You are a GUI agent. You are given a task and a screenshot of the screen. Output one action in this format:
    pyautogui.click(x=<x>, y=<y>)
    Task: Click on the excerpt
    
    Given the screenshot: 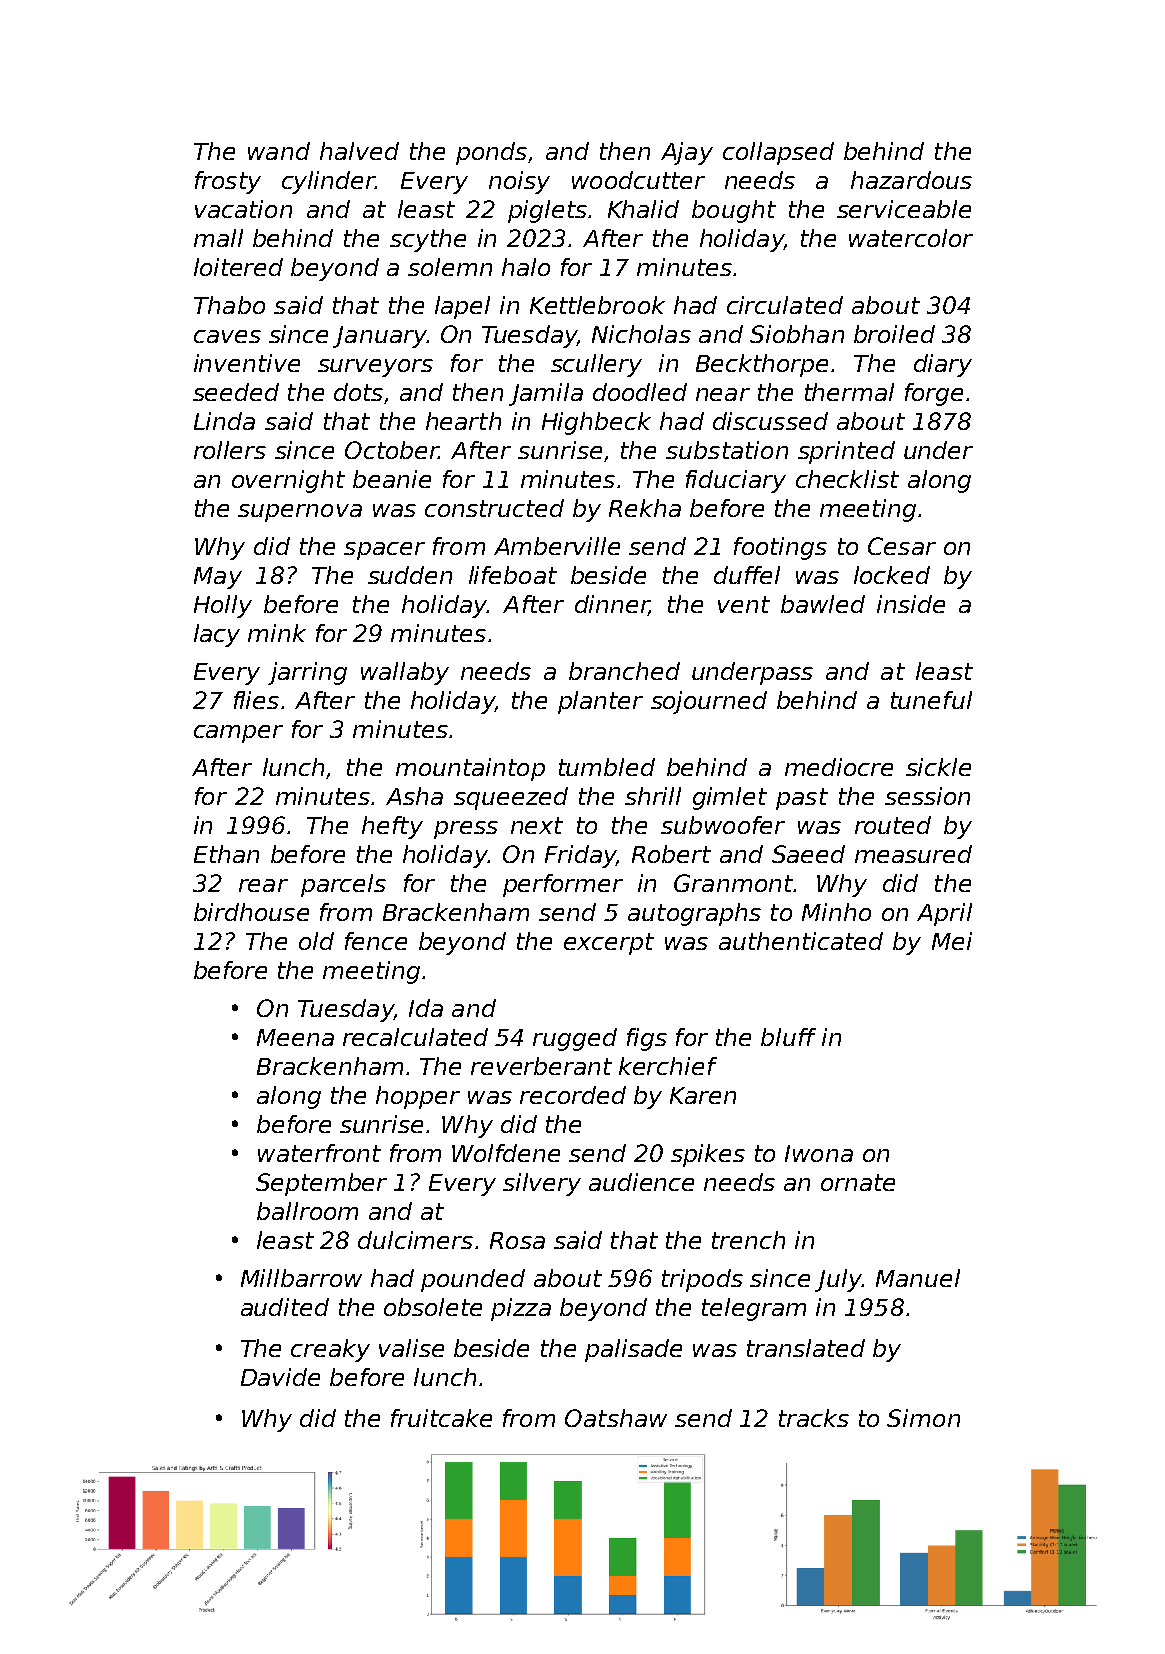 What is the action you would take?
    pyautogui.click(x=609, y=944)
